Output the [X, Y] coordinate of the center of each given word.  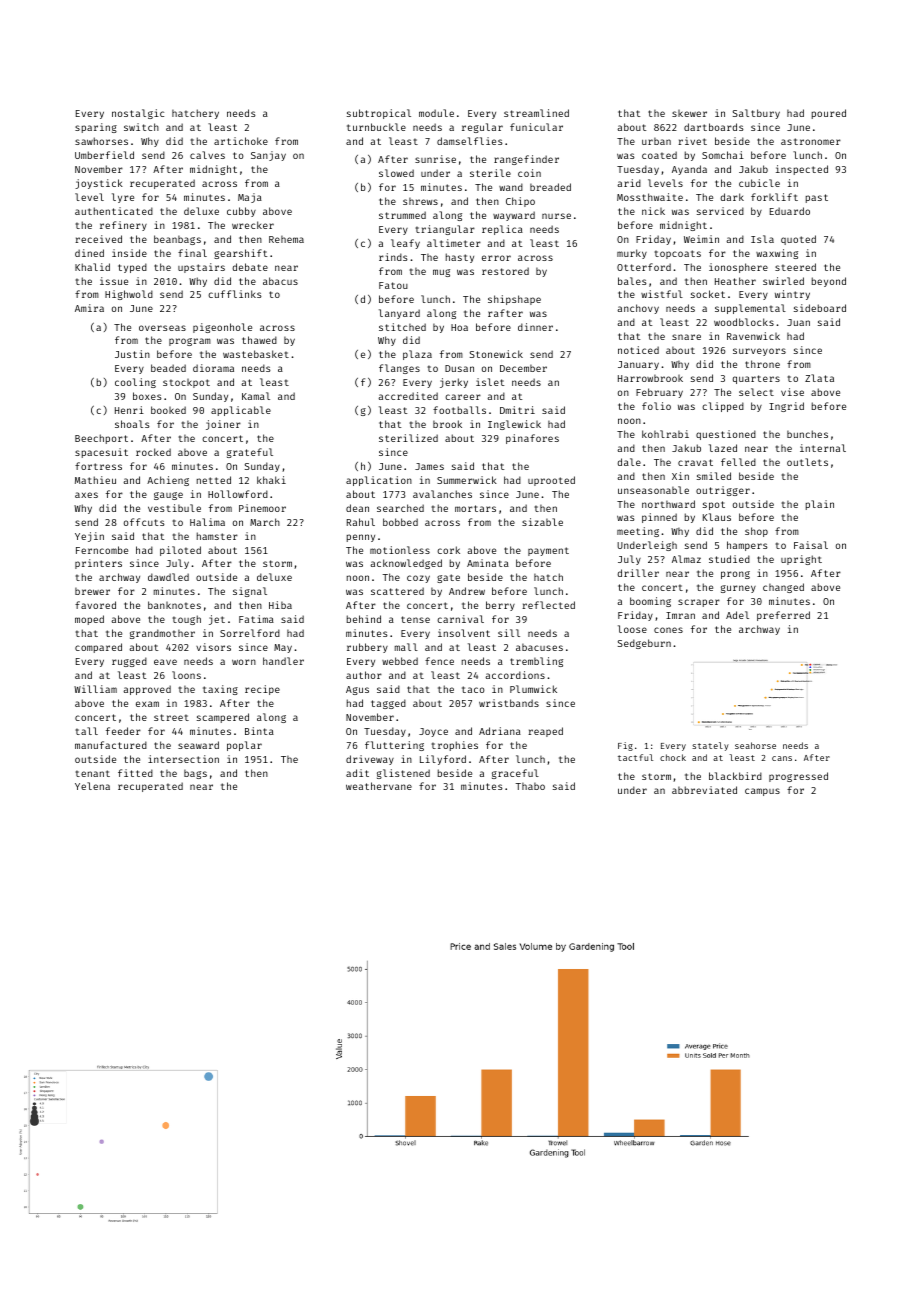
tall [87, 731]
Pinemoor [262, 508]
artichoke [241, 141]
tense [415, 619]
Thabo [530, 786]
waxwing [777, 254]
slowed [396, 173]
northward [668, 504]
